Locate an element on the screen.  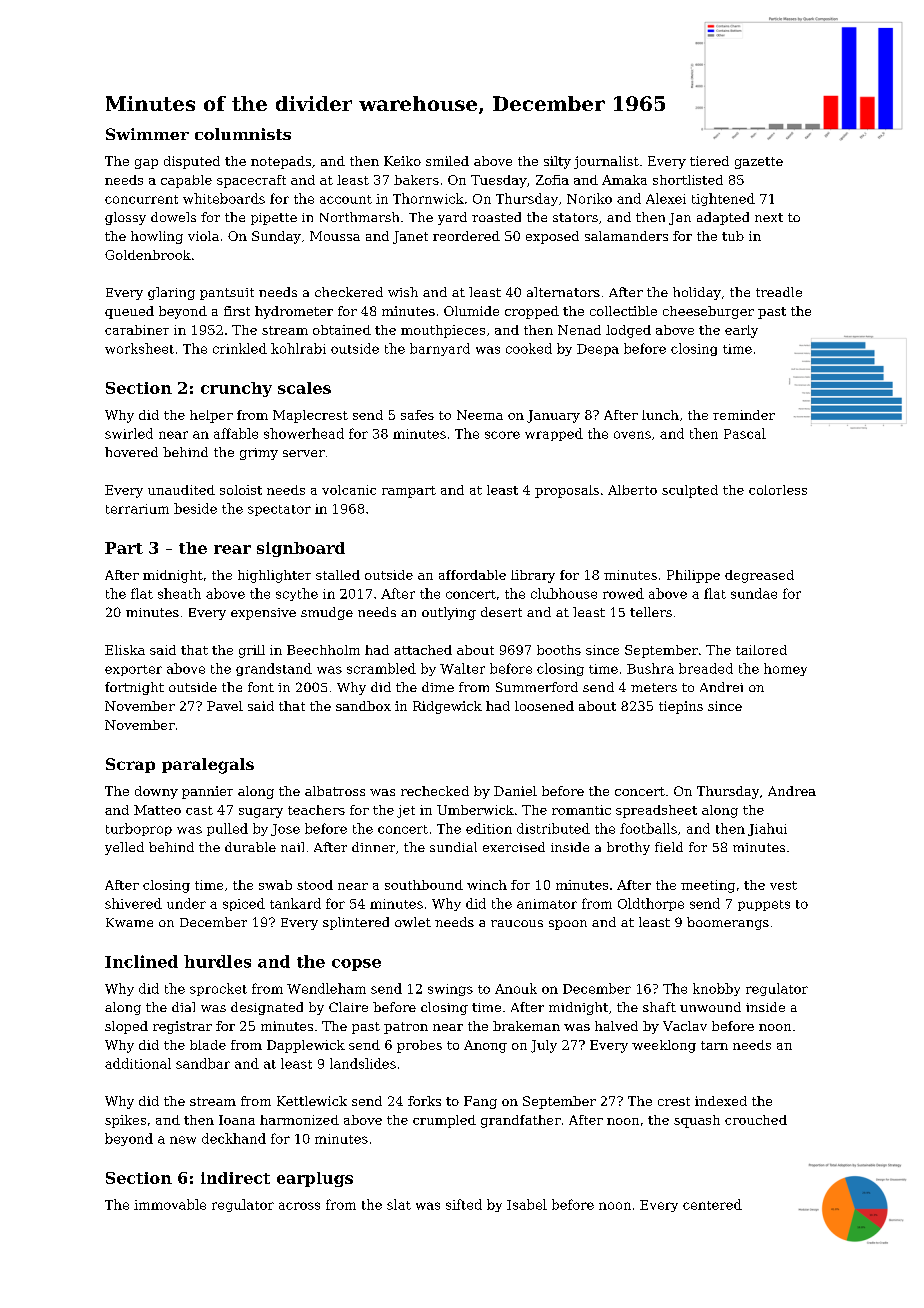
cheeseburger is located at coordinates (708, 312).
